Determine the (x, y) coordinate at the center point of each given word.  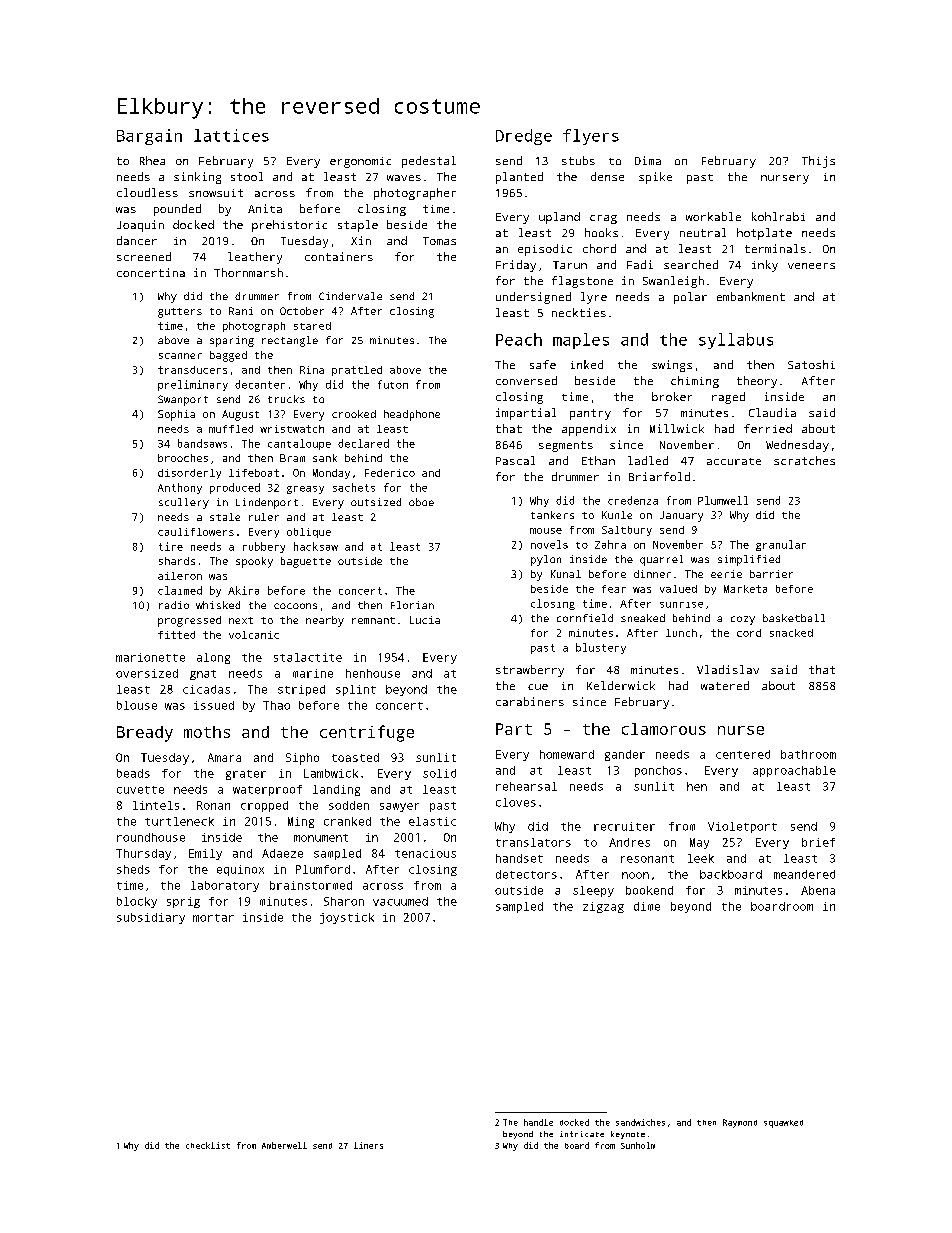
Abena (818, 890)
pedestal (429, 162)
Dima (648, 160)
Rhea (152, 160)
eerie (726, 574)
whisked (218, 605)
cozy (743, 620)
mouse (546, 531)
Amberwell (284, 1145)
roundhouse (151, 837)
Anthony (180, 488)
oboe (421, 502)
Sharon (344, 901)
